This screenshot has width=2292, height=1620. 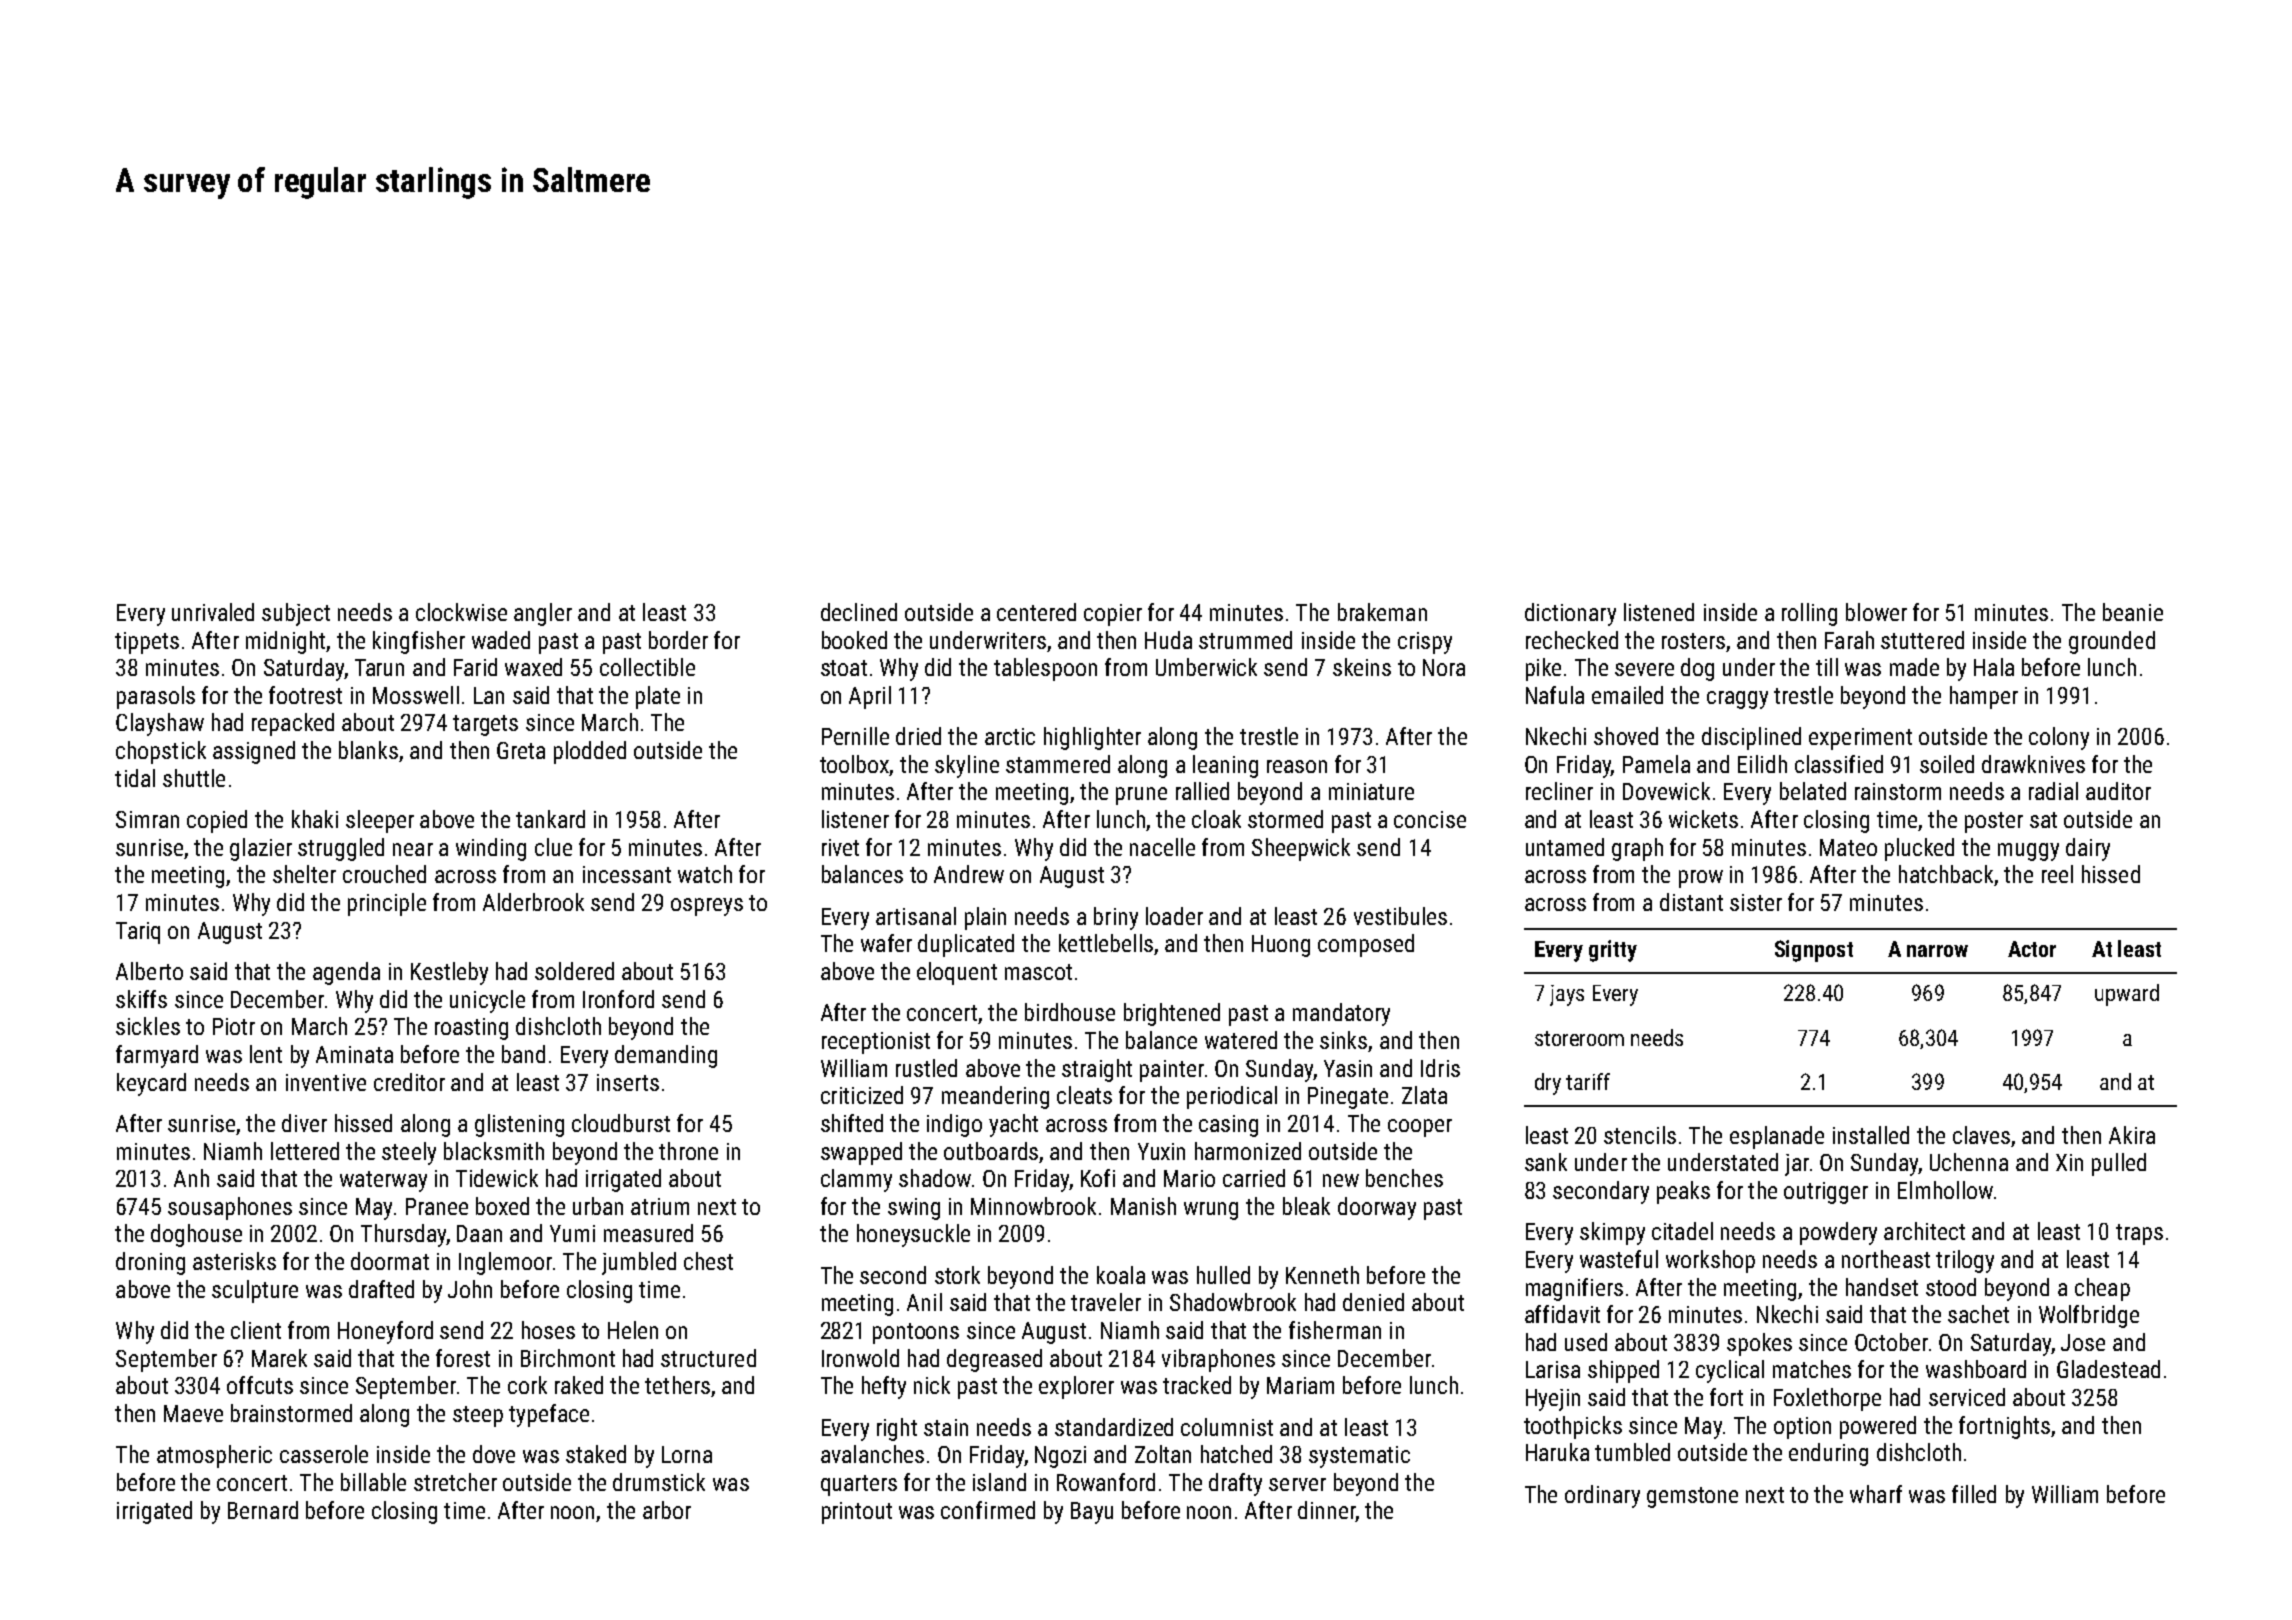 What do you see at coordinates (2032, 949) in the screenshot?
I see `Actor` at bounding box center [2032, 949].
